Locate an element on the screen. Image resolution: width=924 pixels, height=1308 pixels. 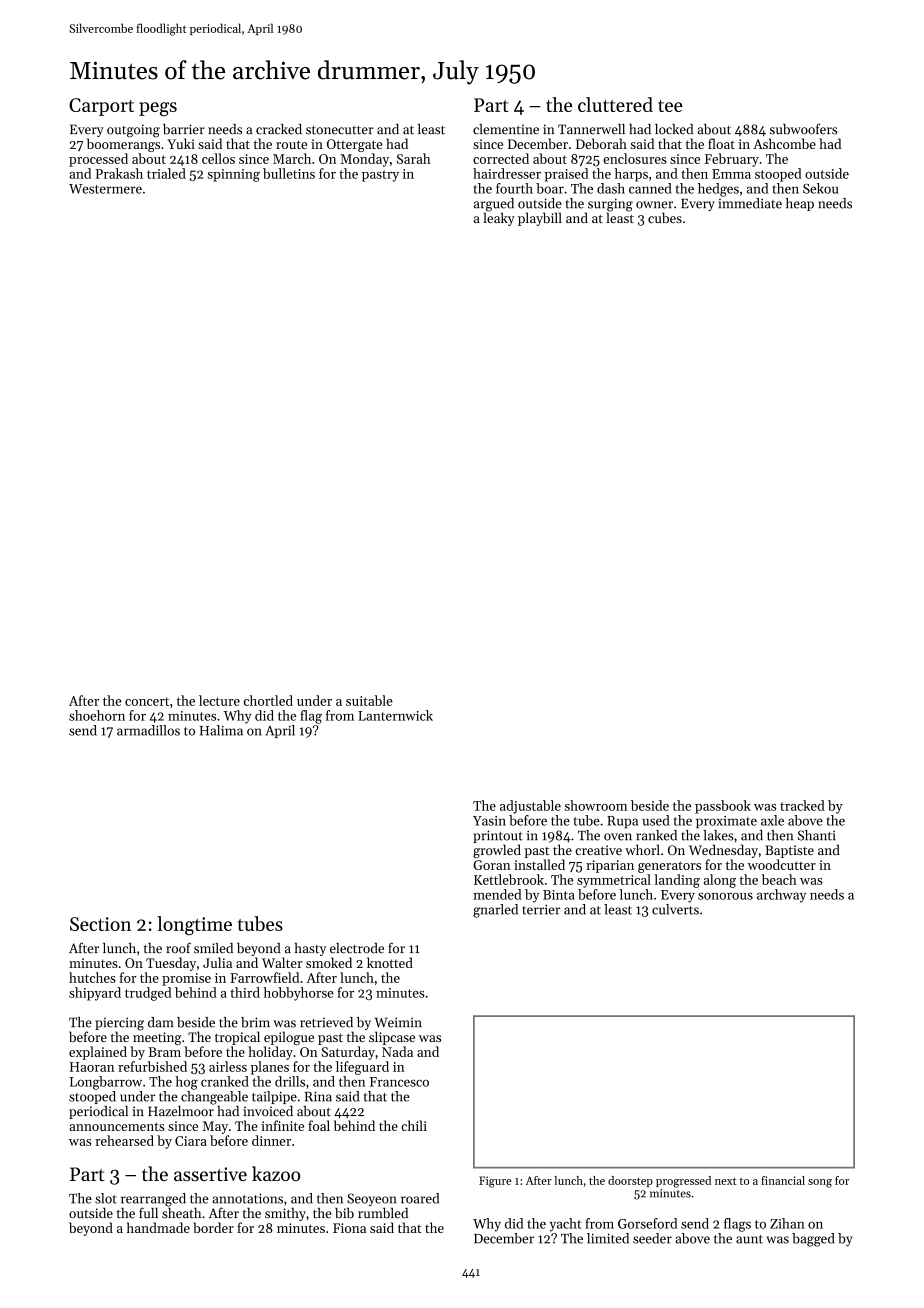
archway is located at coordinates (781, 896).
